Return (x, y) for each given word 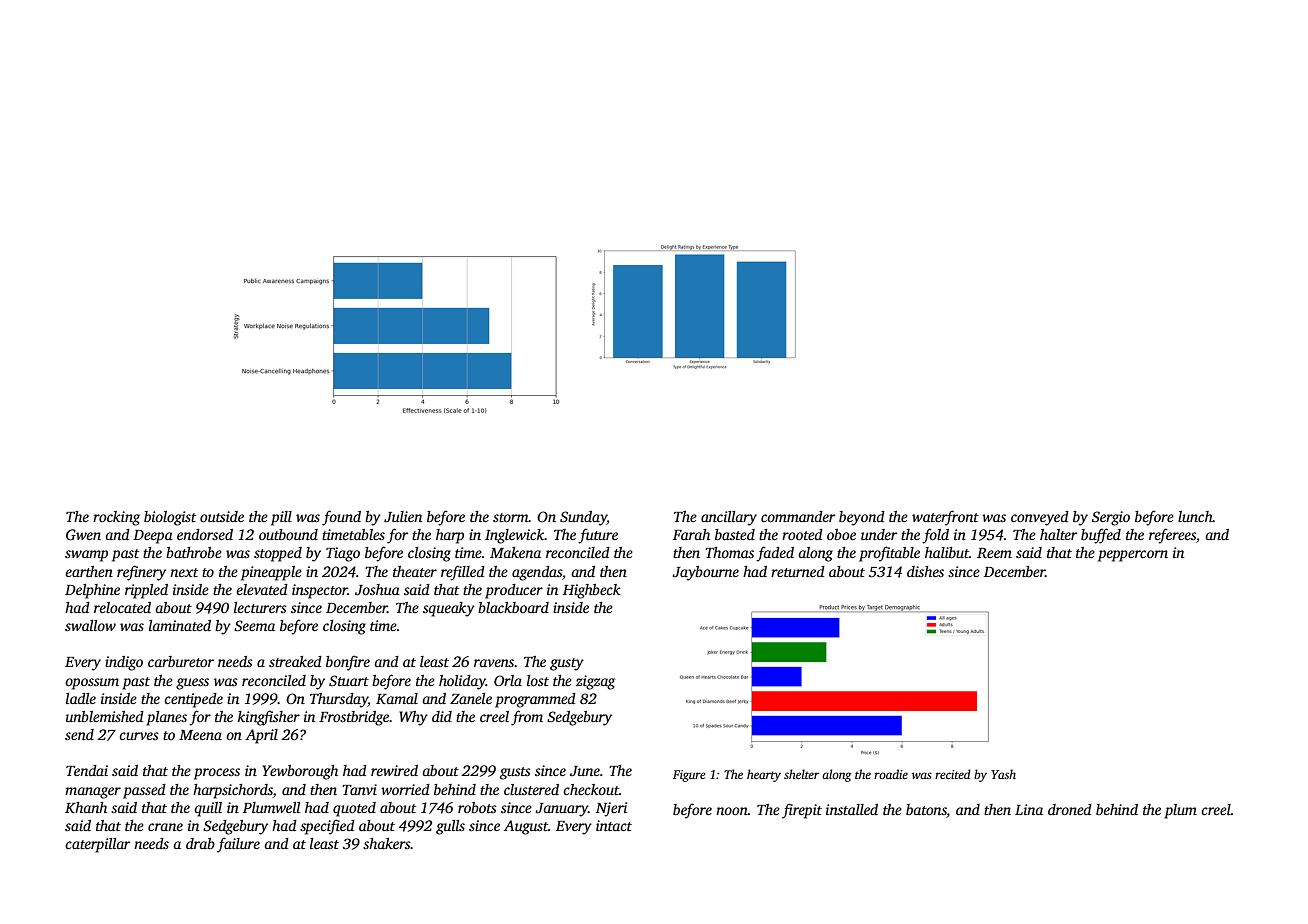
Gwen (83, 534)
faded (775, 554)
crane (165, 827)
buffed (1101, 536)
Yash (1003, 774)
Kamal (397, 698)
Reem (994, 553)
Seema (254, 625)
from (527, 718)
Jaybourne (705, 573)
